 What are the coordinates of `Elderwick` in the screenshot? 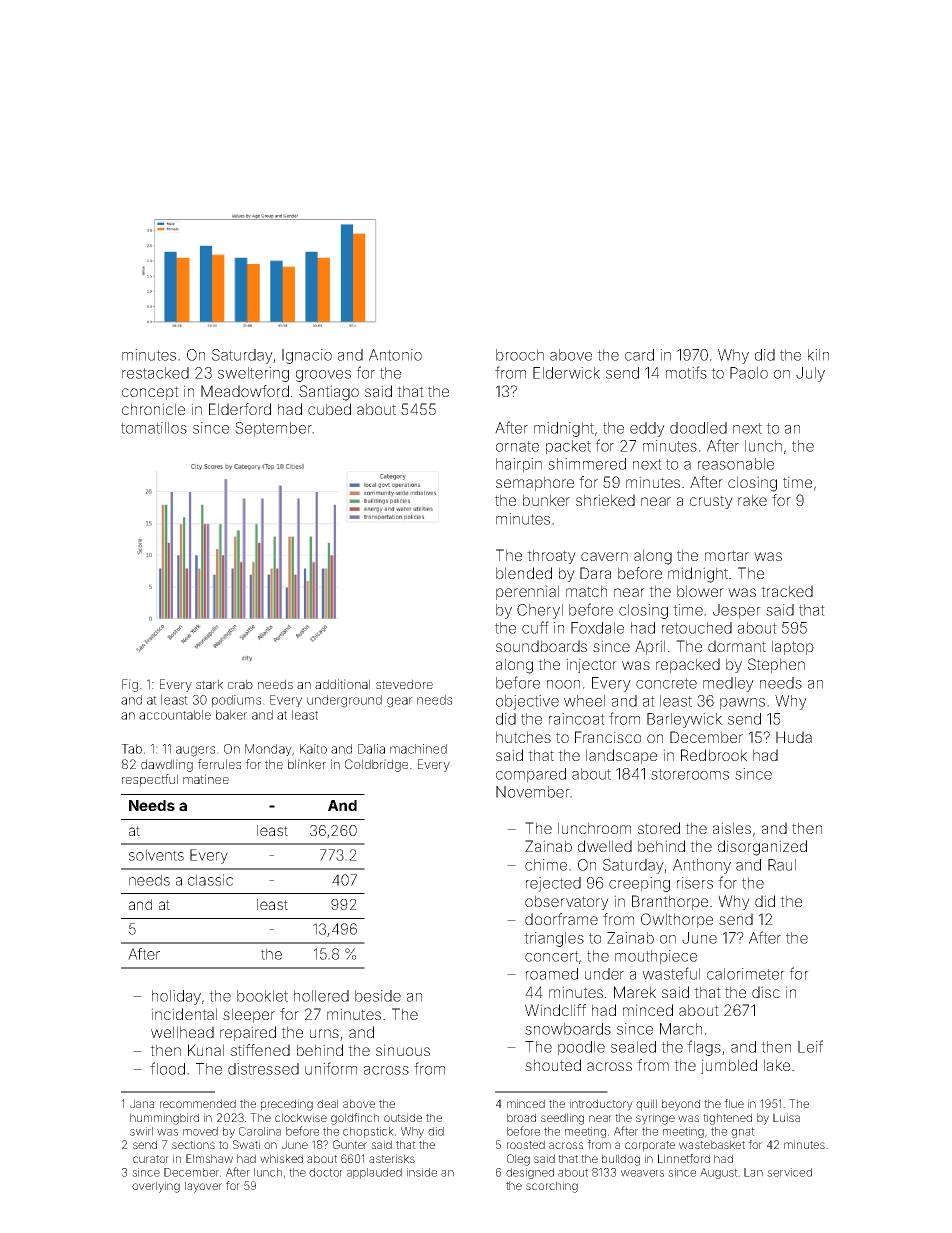 It's located at (566, 373).
